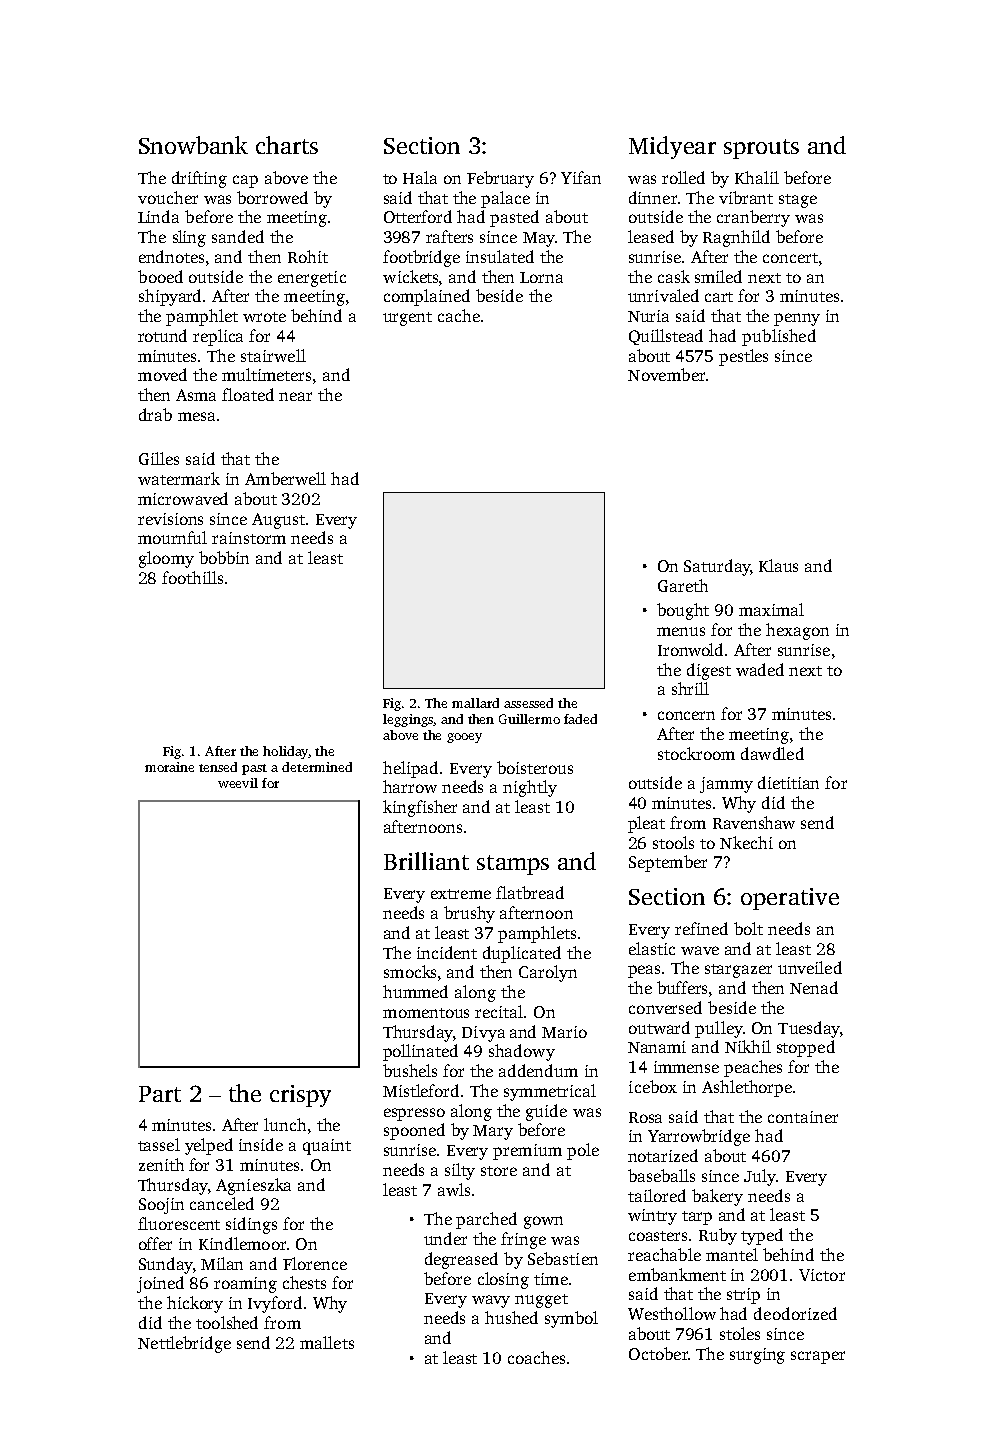 The width and height of the screenshot is (988, 1431). Describe the element at coordinates (797, 631) in the screenshot. I see `hexagon` at that location.
